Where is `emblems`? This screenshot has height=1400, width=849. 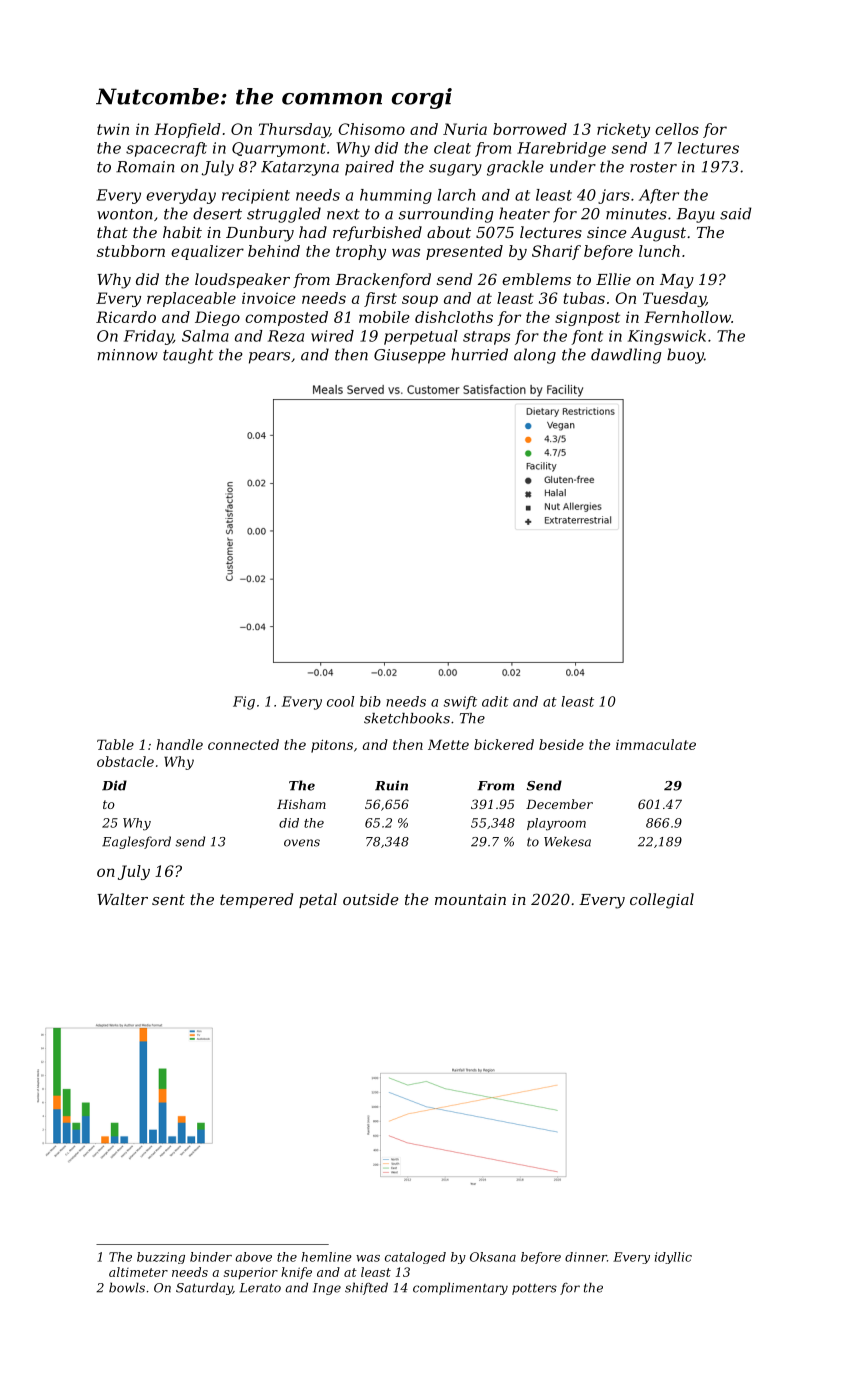 emblems is located at coordinates (536, 279).
